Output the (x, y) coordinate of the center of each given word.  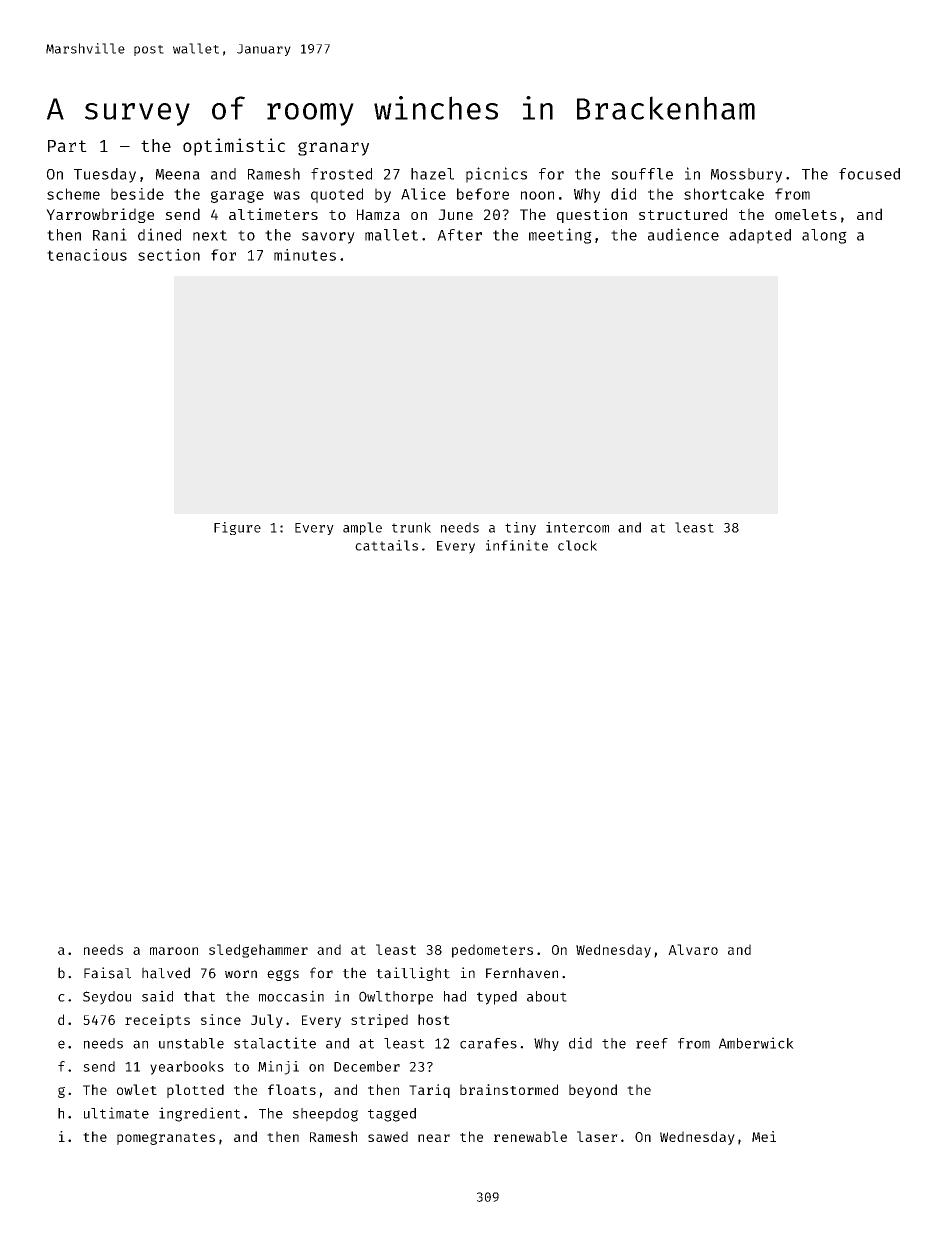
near (434, 1138)
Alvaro (693, 949)
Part (67, 146)
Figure (237, 528)
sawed (388, 1136)
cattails (386, 545)
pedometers (492, 951)
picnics (496, 175)
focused (869, 174)
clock (577, 545)
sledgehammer (258, 951)
